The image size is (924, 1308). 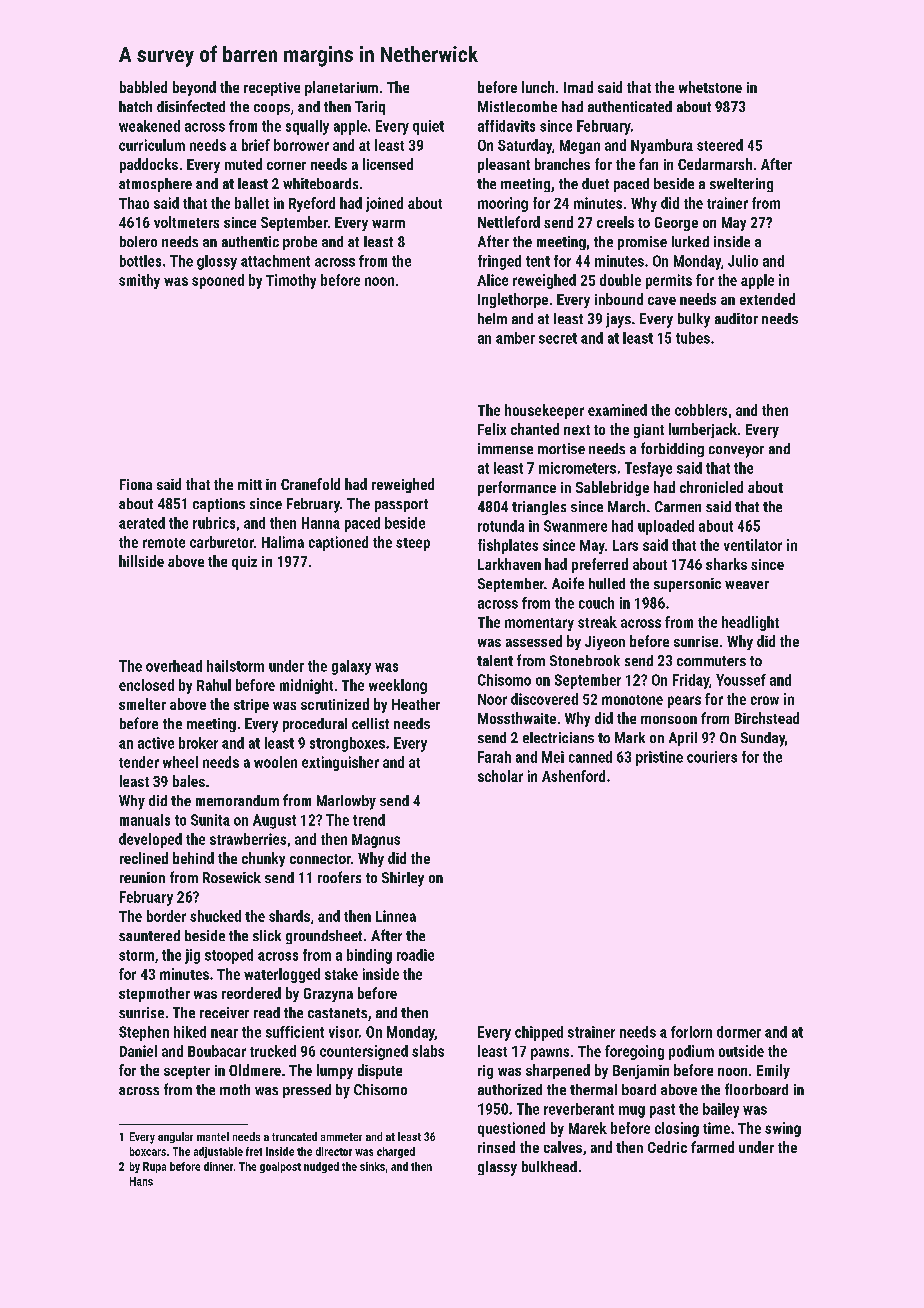 I want to click on beyond, so click(x=194, y=88).
